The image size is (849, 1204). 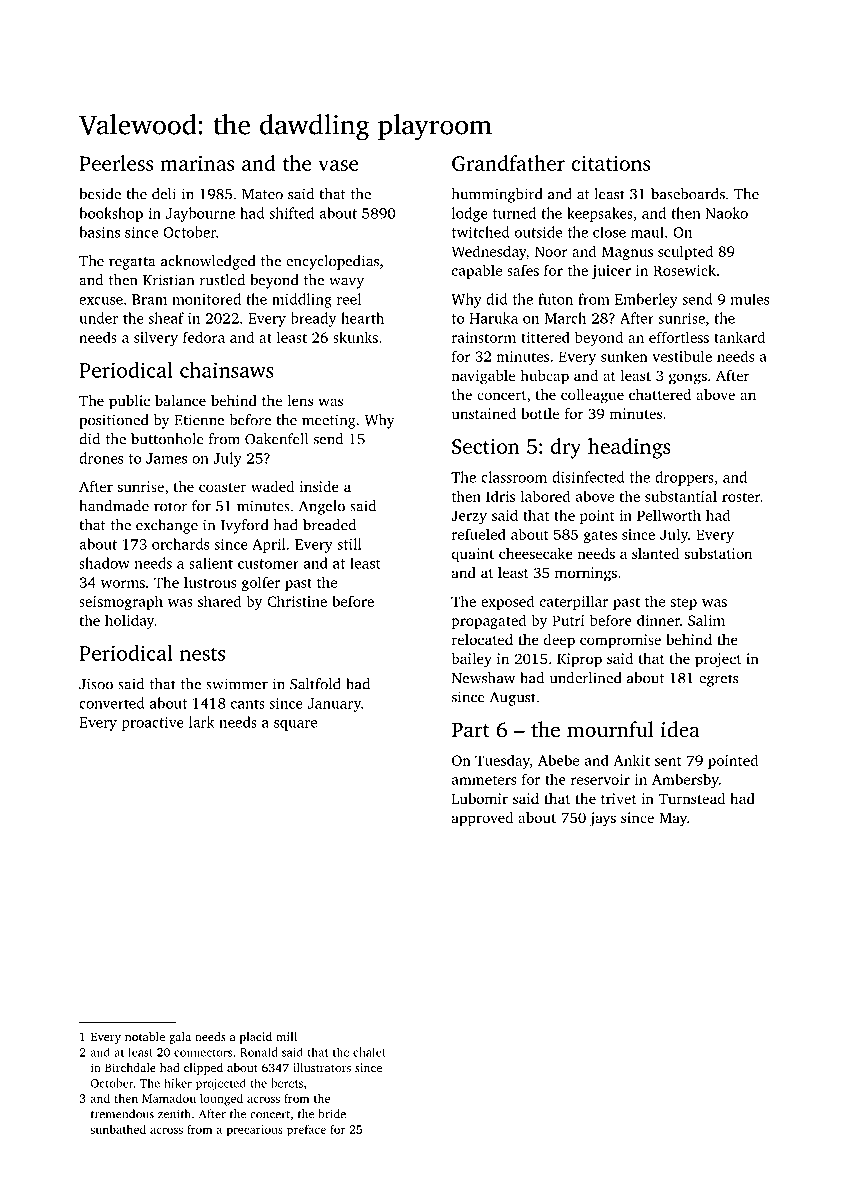 What do you see at coordinates (610, 163) in the screenshot?
I see `citations` at bounding box center [610, 163].
